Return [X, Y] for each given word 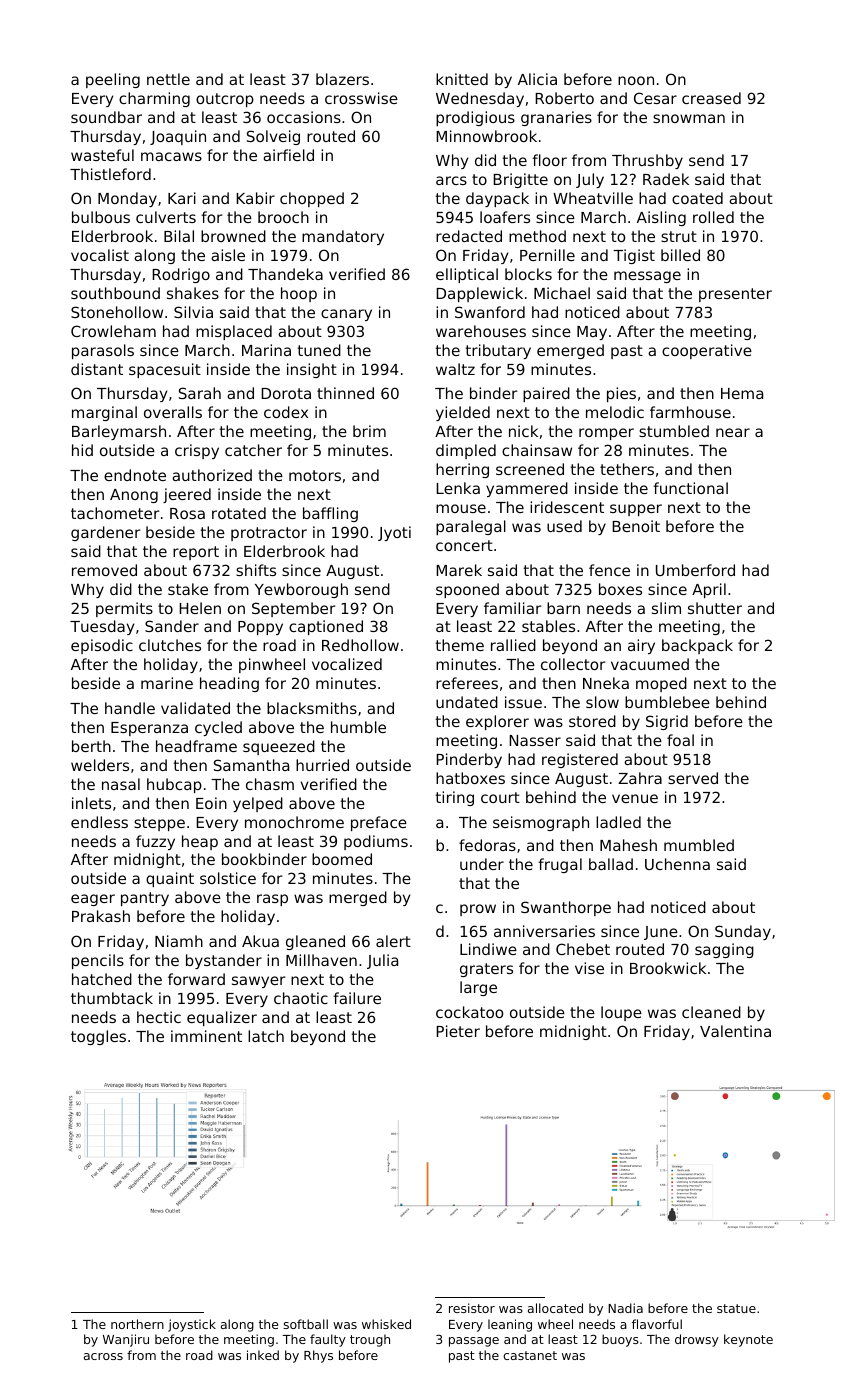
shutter [715, 608]
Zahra [640, 778]
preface [379, 823]
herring [462, 470]
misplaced [234, 332]
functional [690, 488]
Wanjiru [126, 1340]
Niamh [179, 941]
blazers [342, 79]
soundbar [106, 117]
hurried [322, 765]
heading [229, 684]
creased [711, 98]
